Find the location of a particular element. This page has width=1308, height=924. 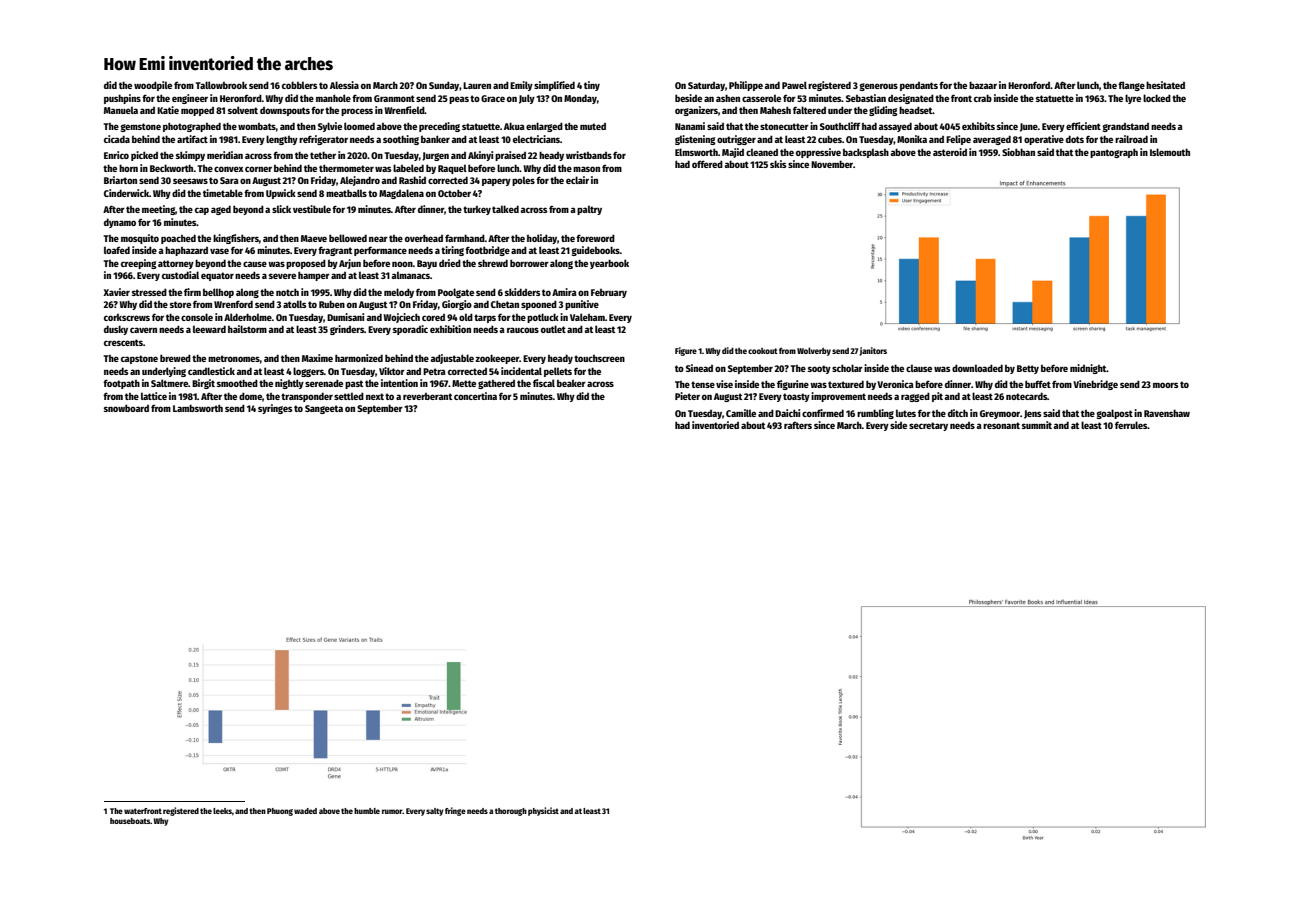

Betty is located at coordinates (1028, 369).
